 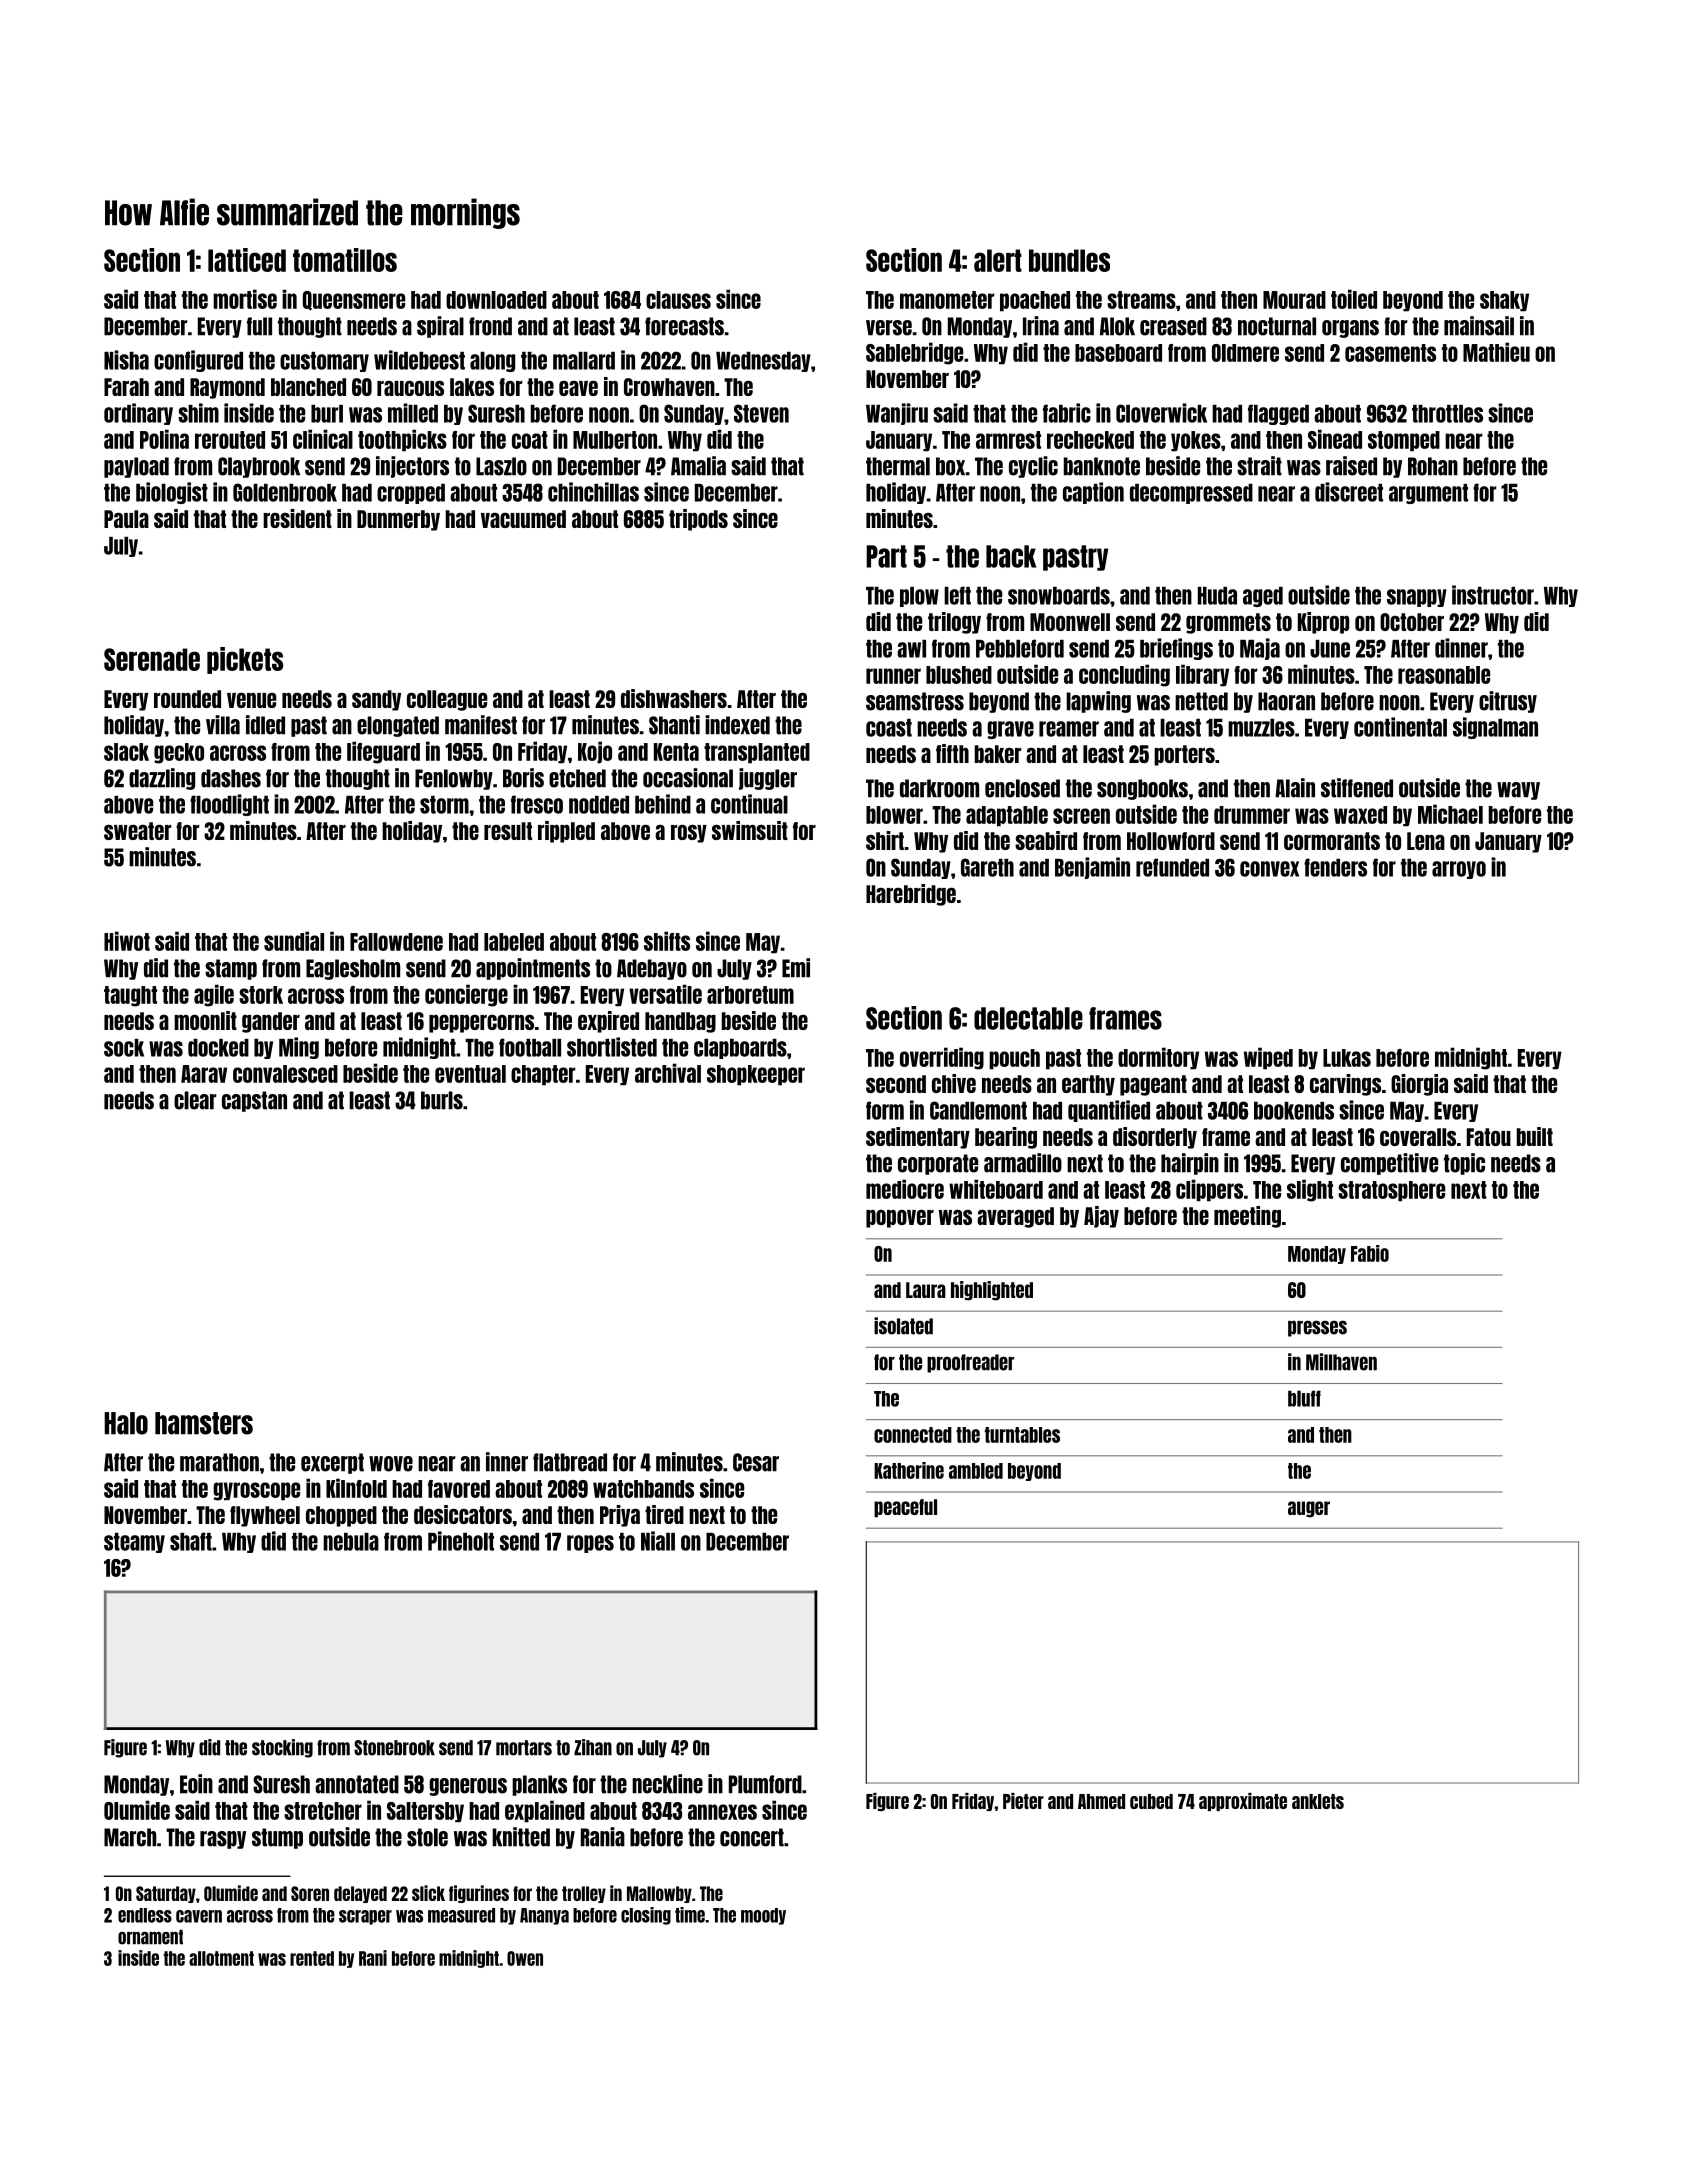 I want to click on eventual, so click(x=470, y=1074).
